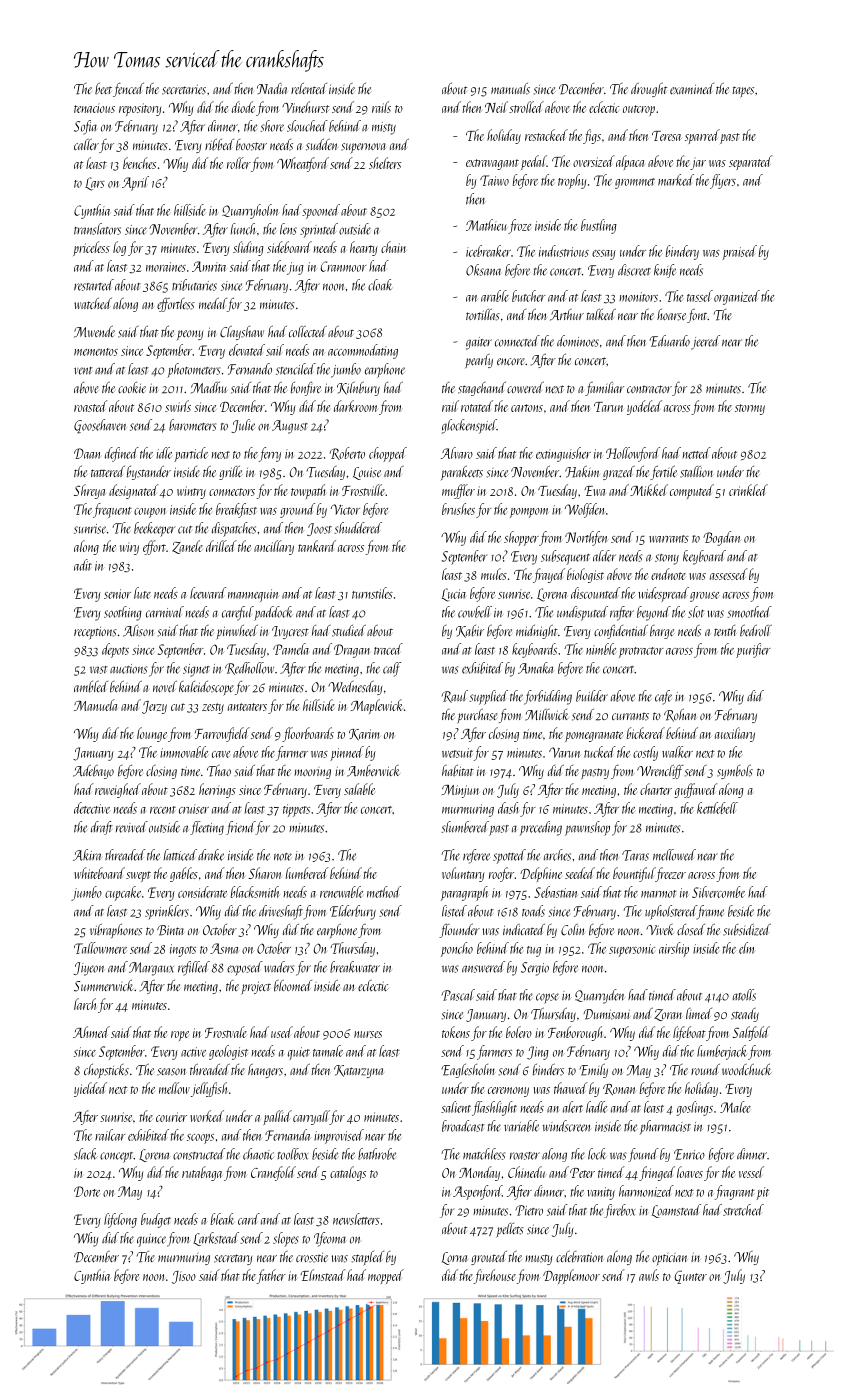 The width and height of the image is (849, 1400). I want to click on drake, so click(211, 855).
